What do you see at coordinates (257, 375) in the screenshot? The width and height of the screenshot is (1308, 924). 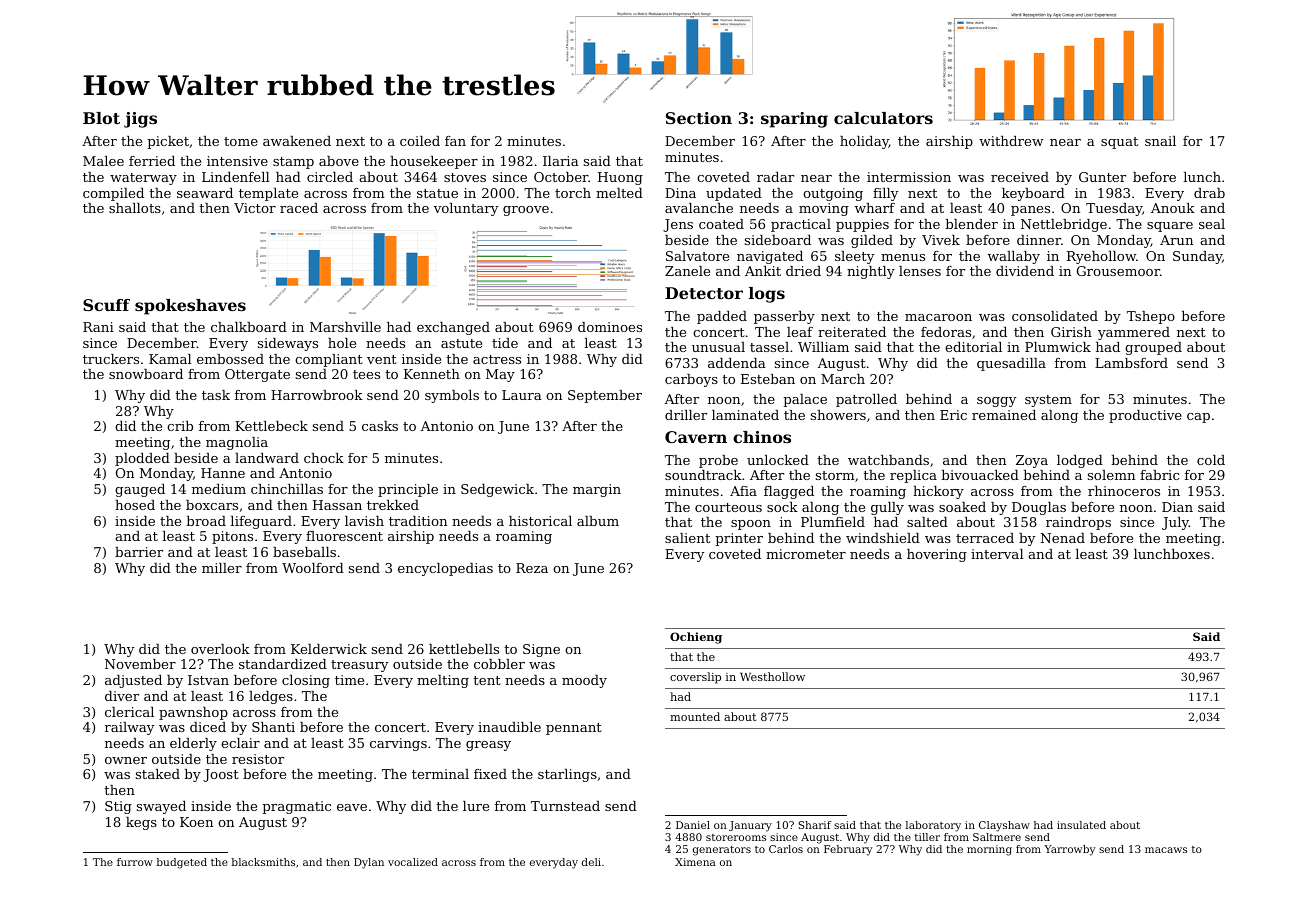 I see `Ottergate` at bounding box center [257, 375].
